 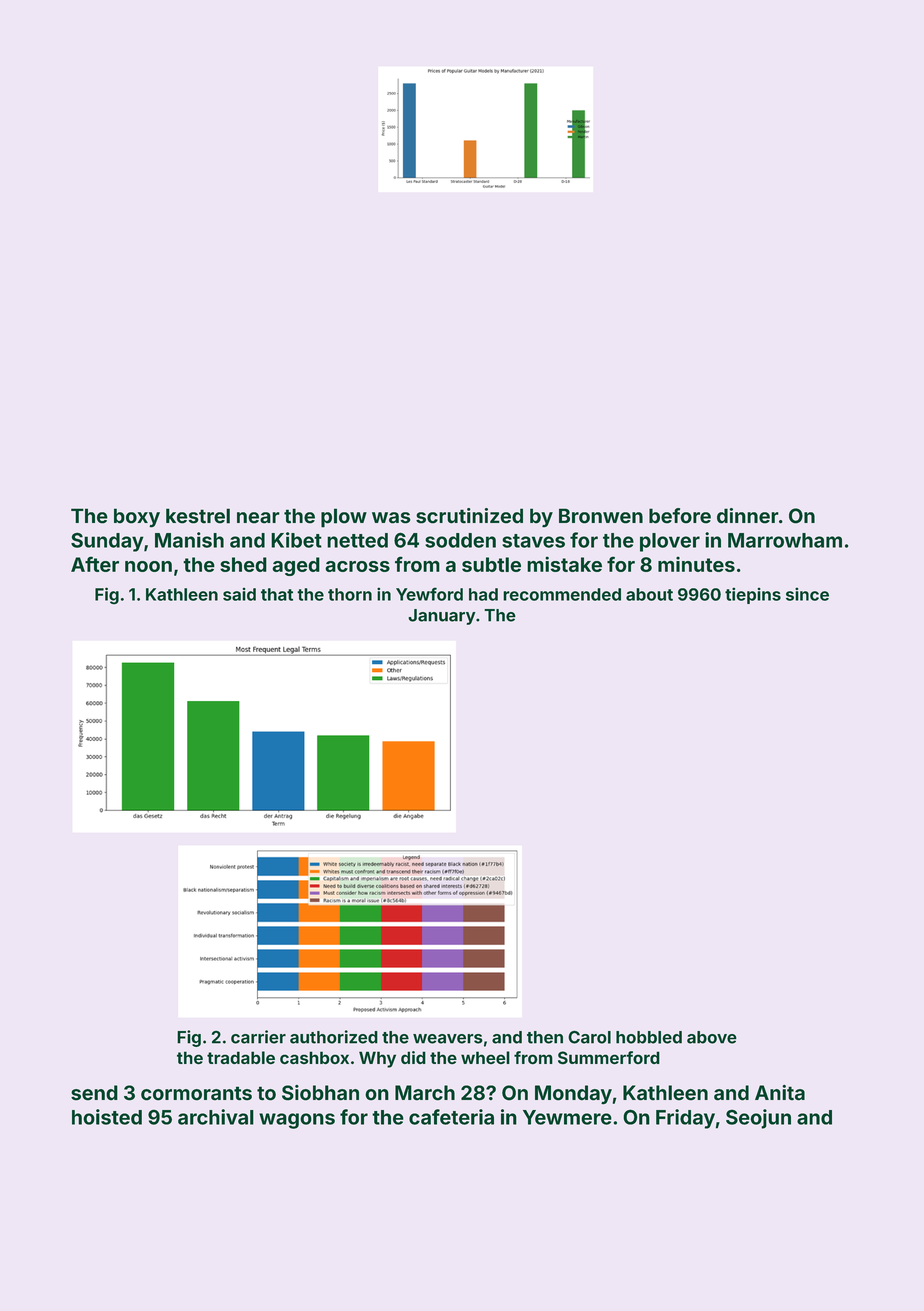 I want to click on tradable, so click(x=241, y=1057).
